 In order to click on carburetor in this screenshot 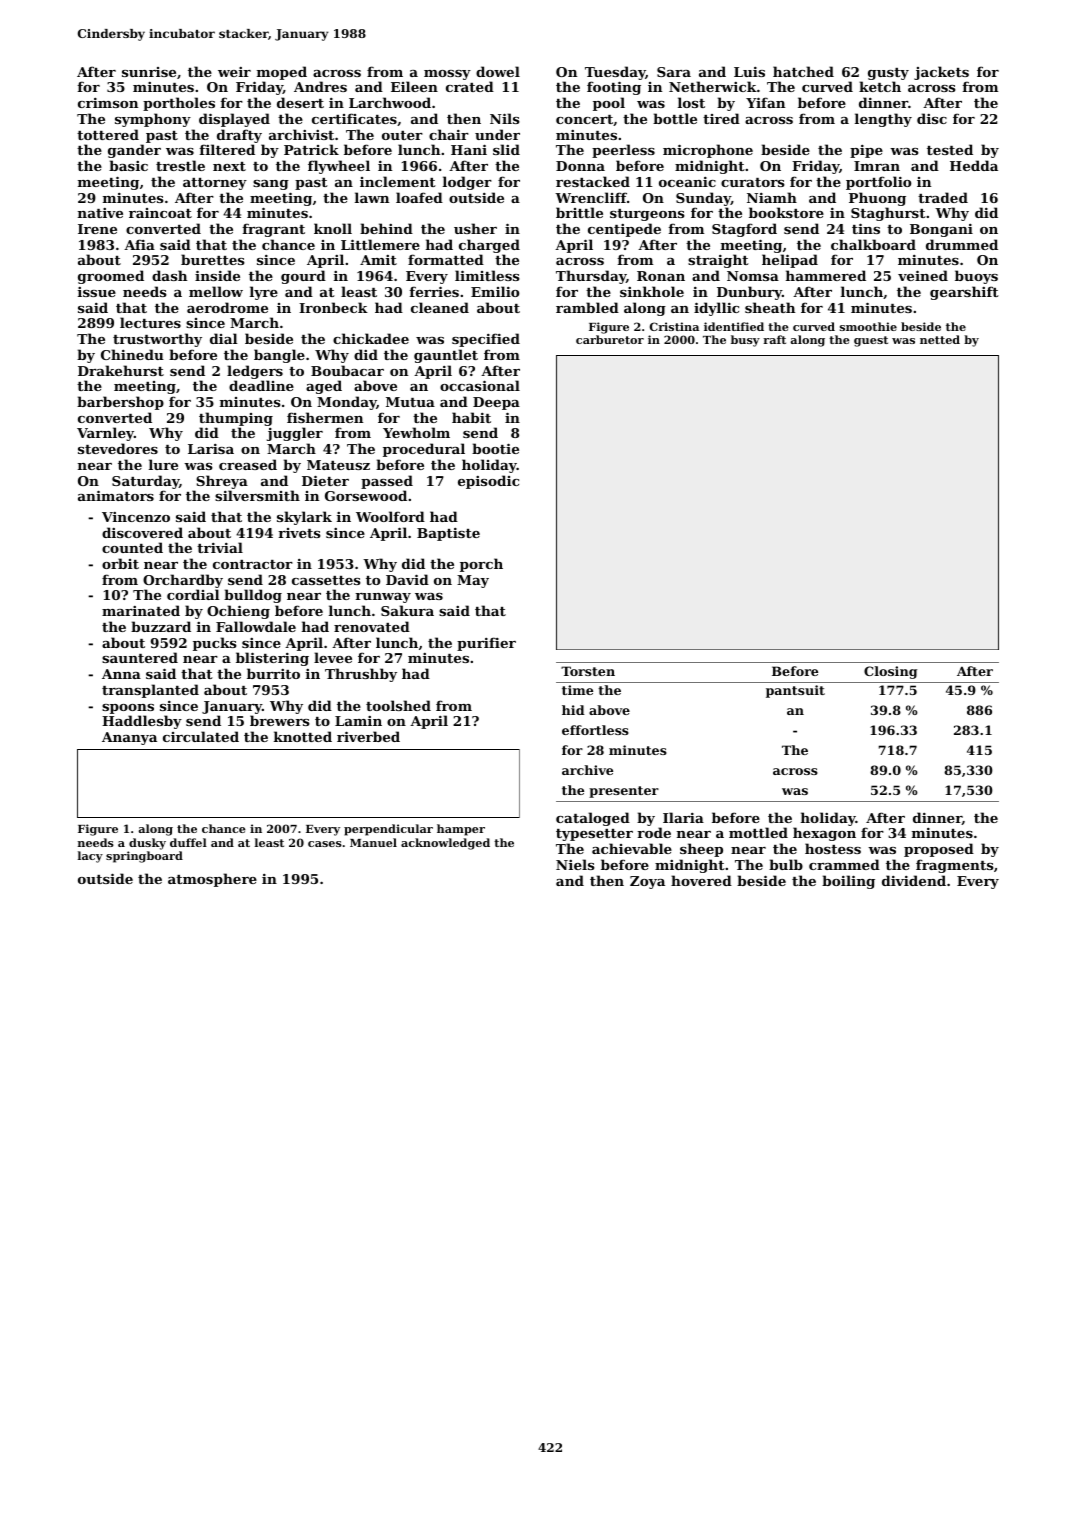, I will do `click(610, 339)`.
